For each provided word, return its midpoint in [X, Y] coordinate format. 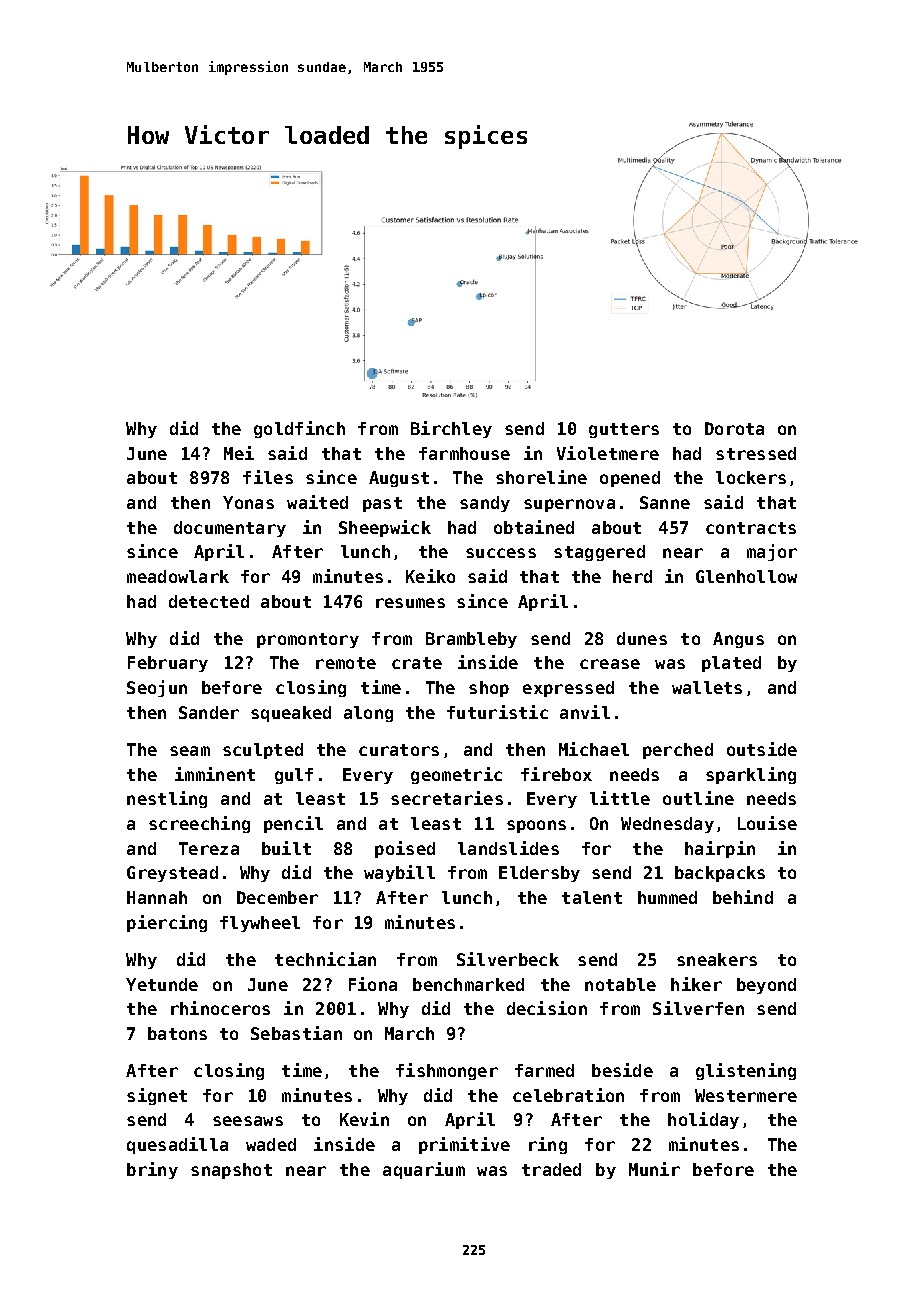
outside [762, 749]
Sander [209, 712]
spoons [536, 826]
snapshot [231, 1171]
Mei [239, 453]
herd [632, 576]
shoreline [541, 477]
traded [551, 1169]
